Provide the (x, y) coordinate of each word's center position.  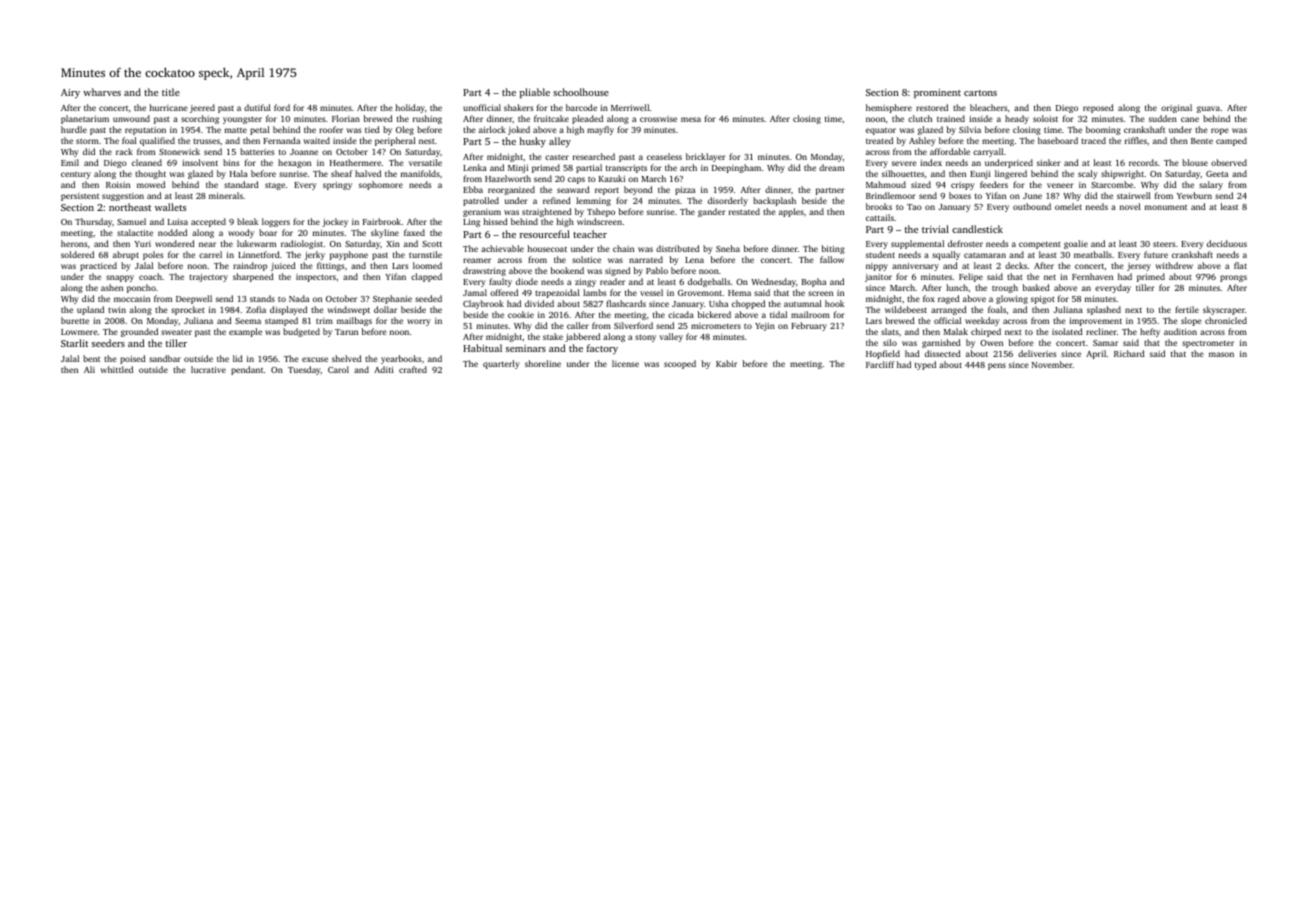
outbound (1032, 206)
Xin (393, 243)
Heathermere (355, 162)
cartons (980, 93)
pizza (685, 190)
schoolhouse (581, 92)
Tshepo (601, 212)
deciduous (1227, 243)
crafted (413, 369)
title (171, 92)
